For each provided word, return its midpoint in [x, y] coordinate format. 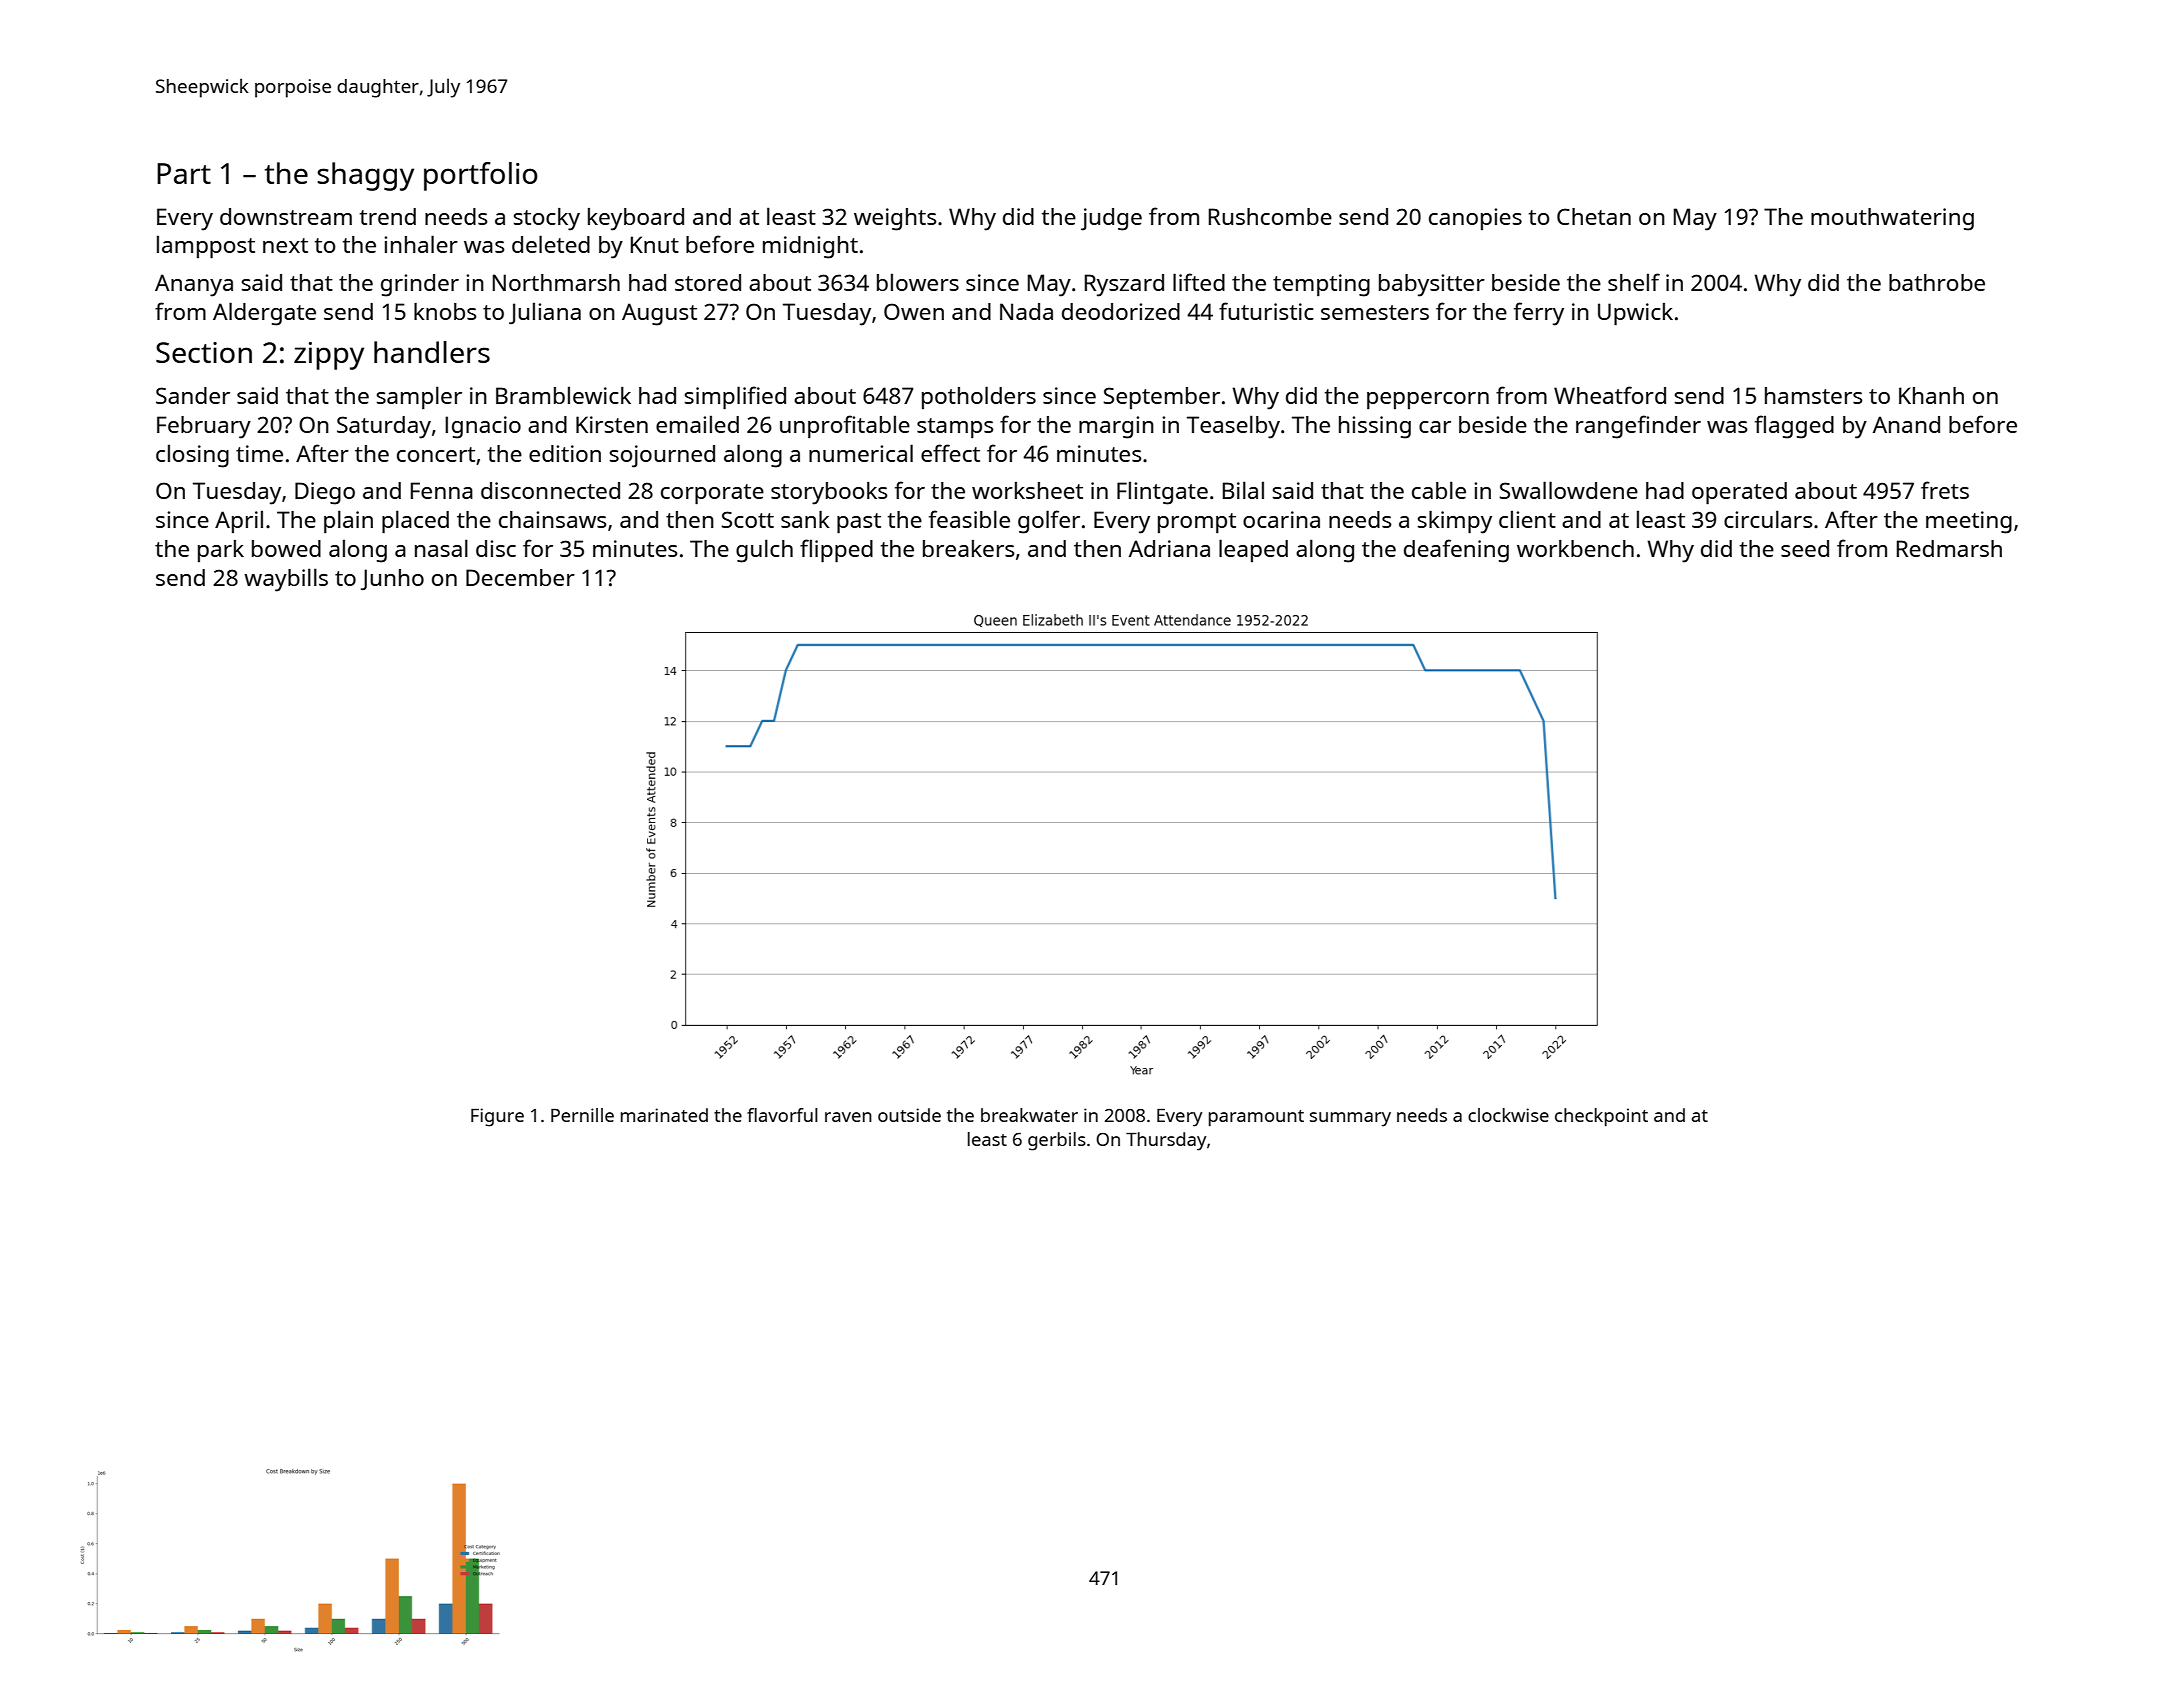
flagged [1794, 427]
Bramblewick [563, 395]
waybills [286, 580]
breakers [969, 548]
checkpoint [1601, 1117]
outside [909, 1115]
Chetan [1594, 216]
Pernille [582, 1115]
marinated [664, 1115]
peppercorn [1428, 400]
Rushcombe [1270, 216]
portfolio [481, 176]
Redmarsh [1949, 548]
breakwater [1029, 1115]
